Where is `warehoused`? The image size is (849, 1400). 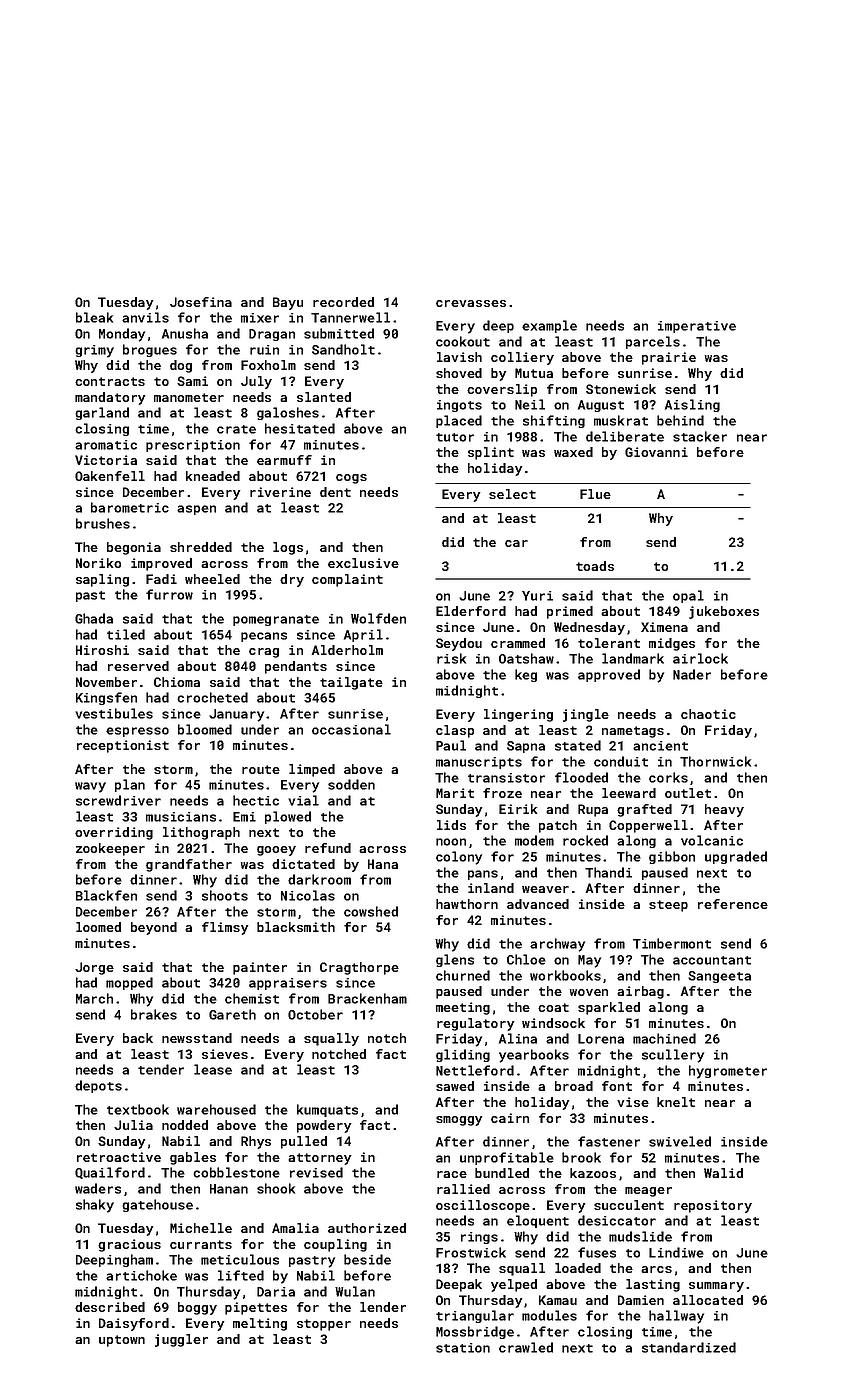 warehoused is located at coordinates (216, 1109).
